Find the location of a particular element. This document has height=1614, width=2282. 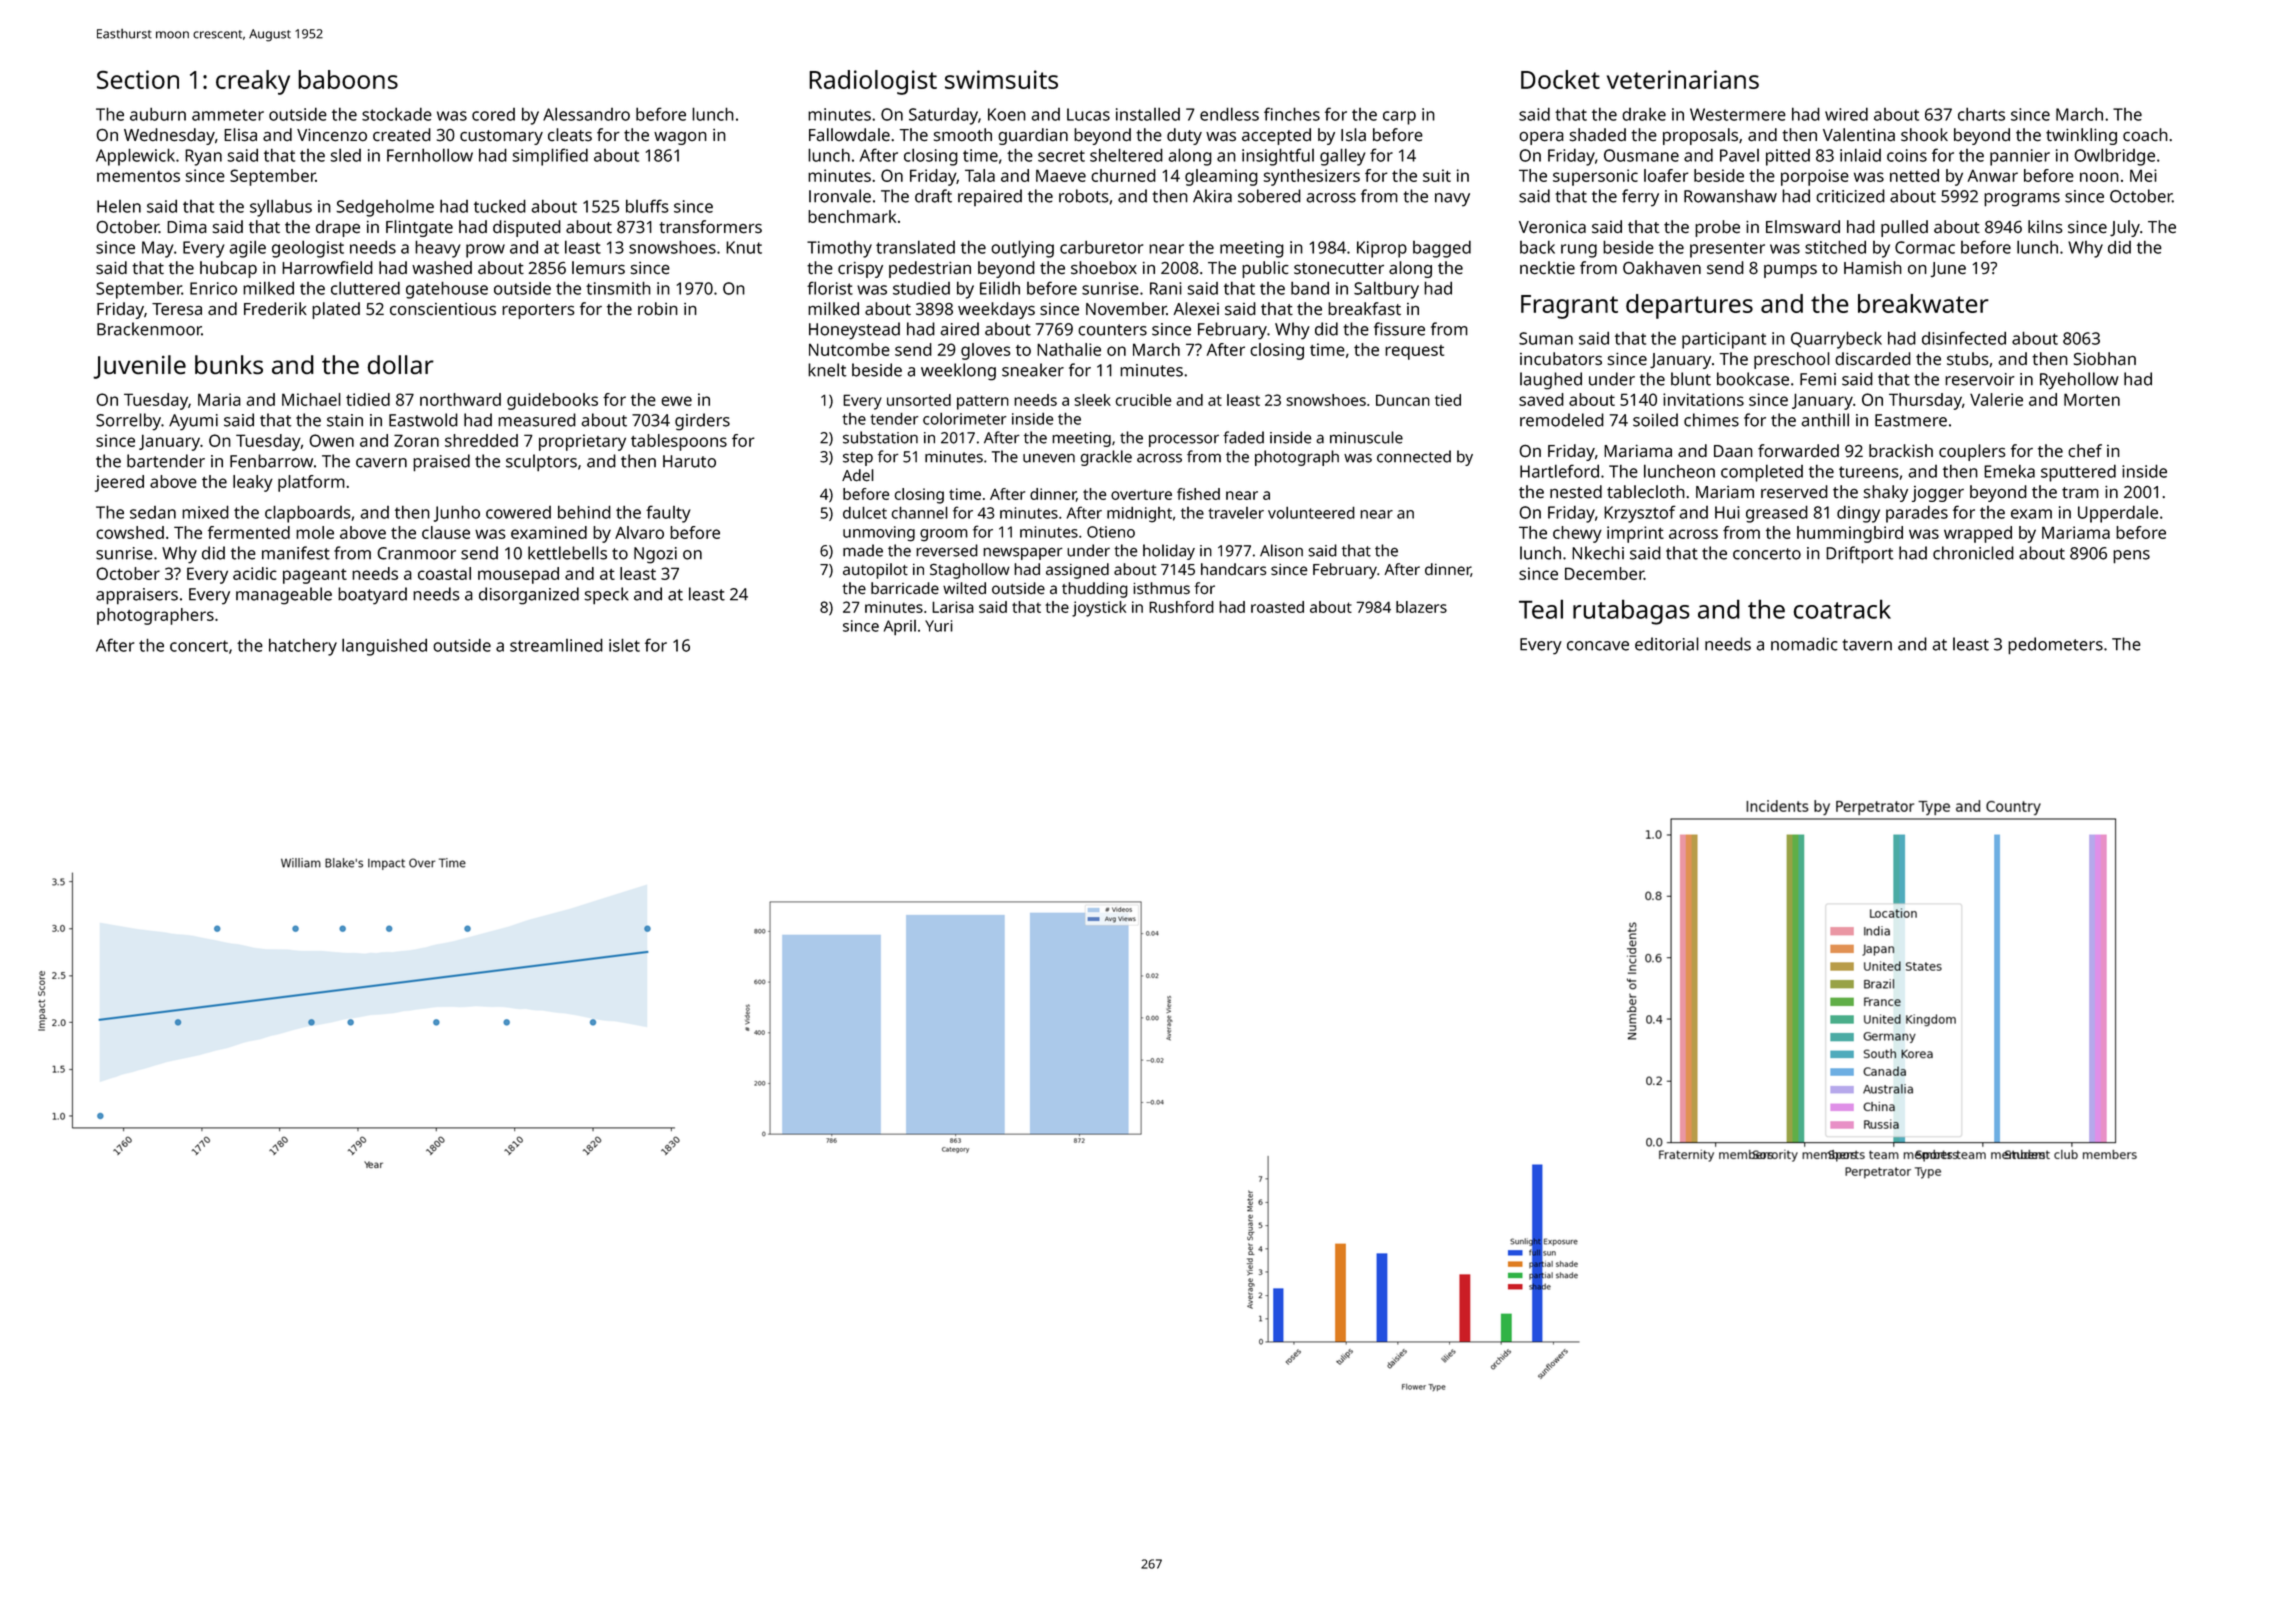

stain is located at coordinates (345, 420).
